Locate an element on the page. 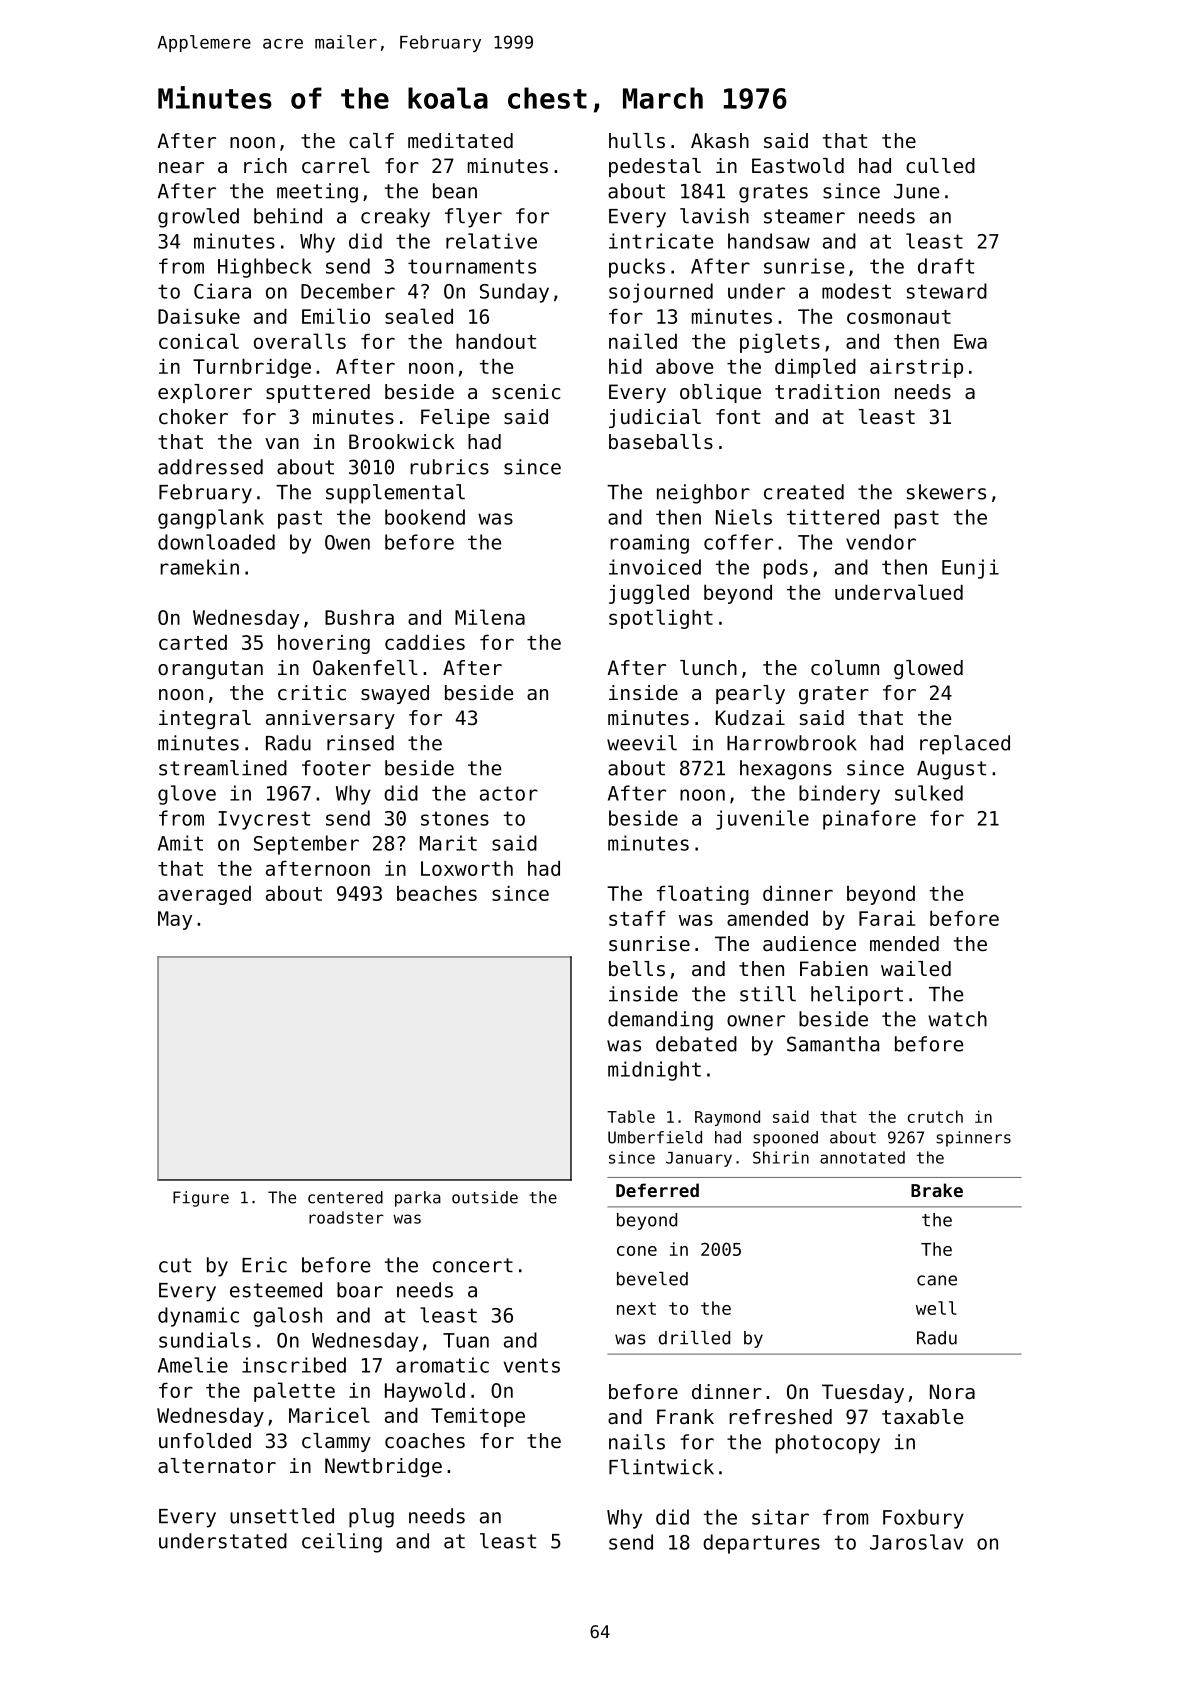  streamlined is located at coordinates (223, 768).
